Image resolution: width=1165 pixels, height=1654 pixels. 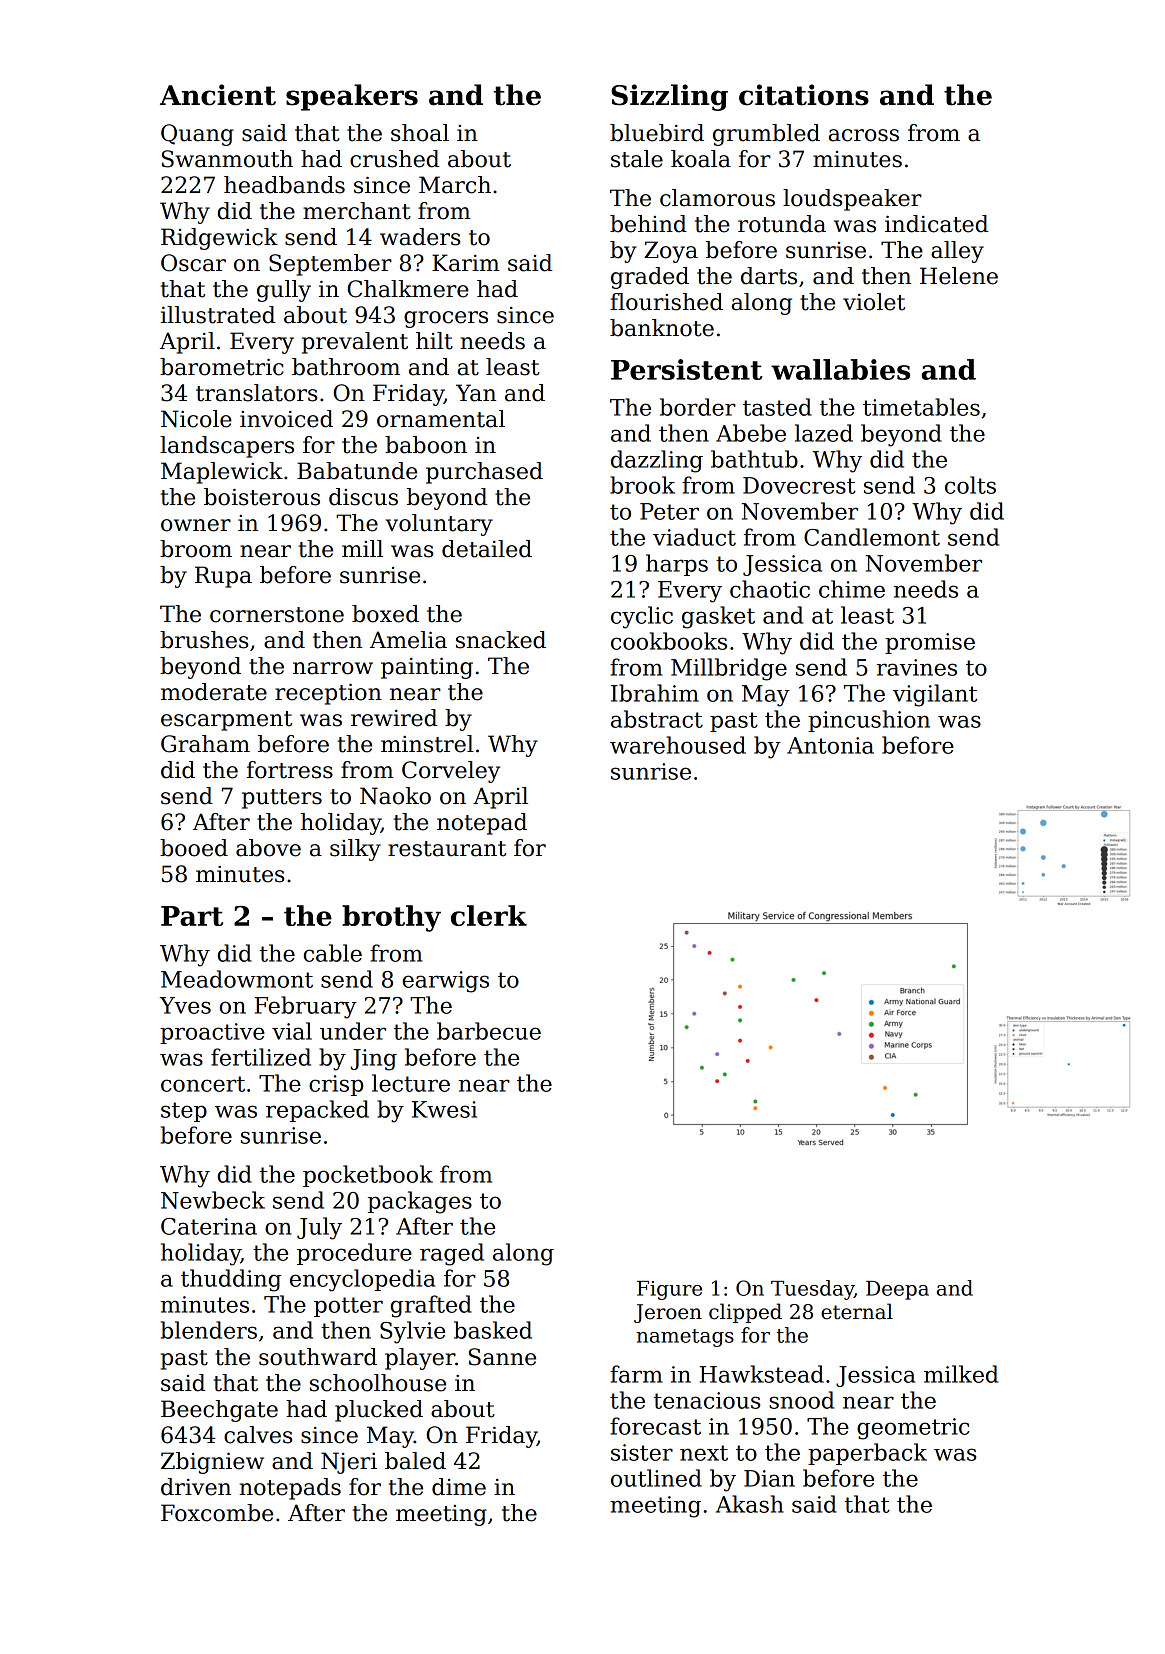 I want to click on southward, so click(x=318, y=1357).
